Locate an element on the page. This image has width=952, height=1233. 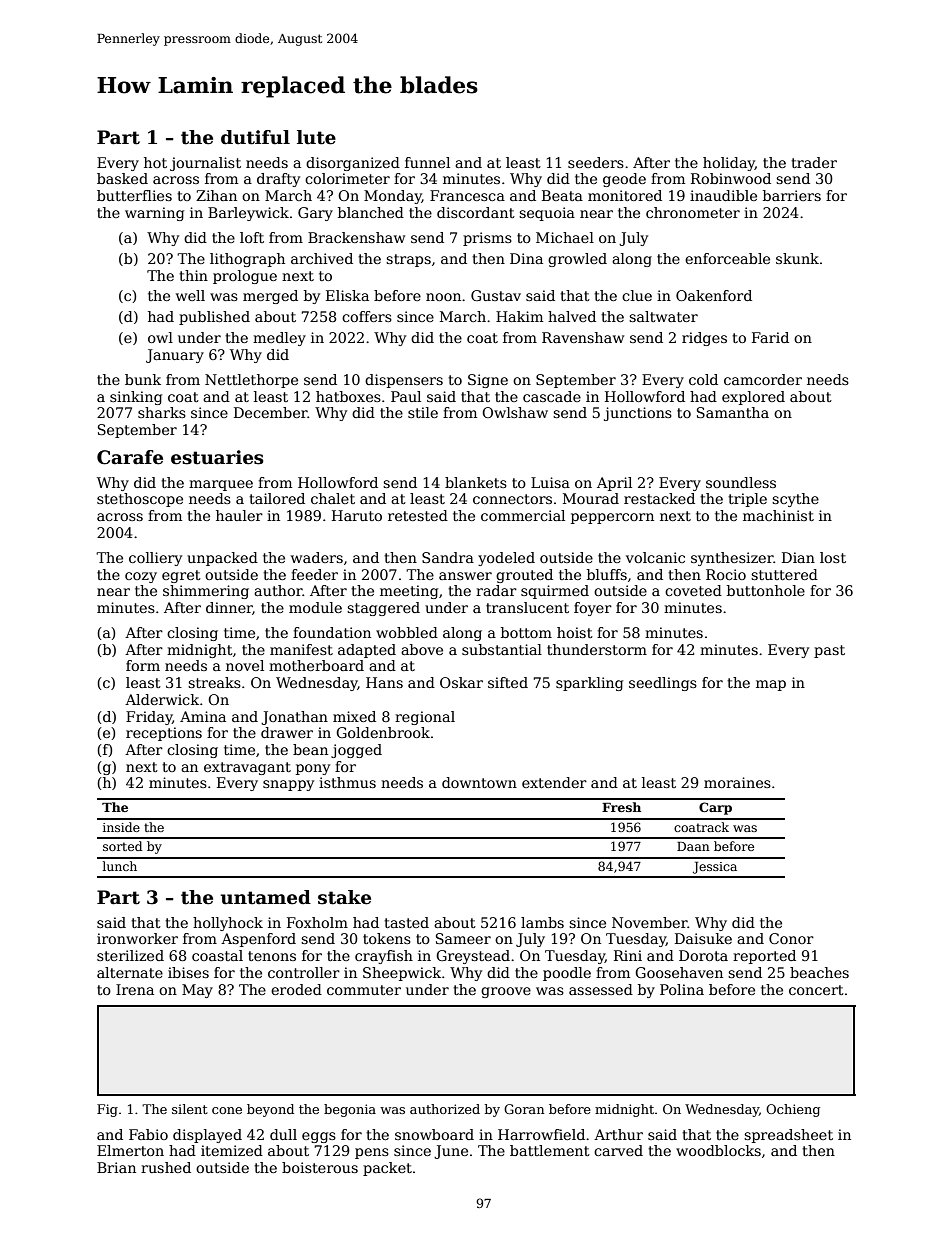
novel is located at coordinates (245, 665).
